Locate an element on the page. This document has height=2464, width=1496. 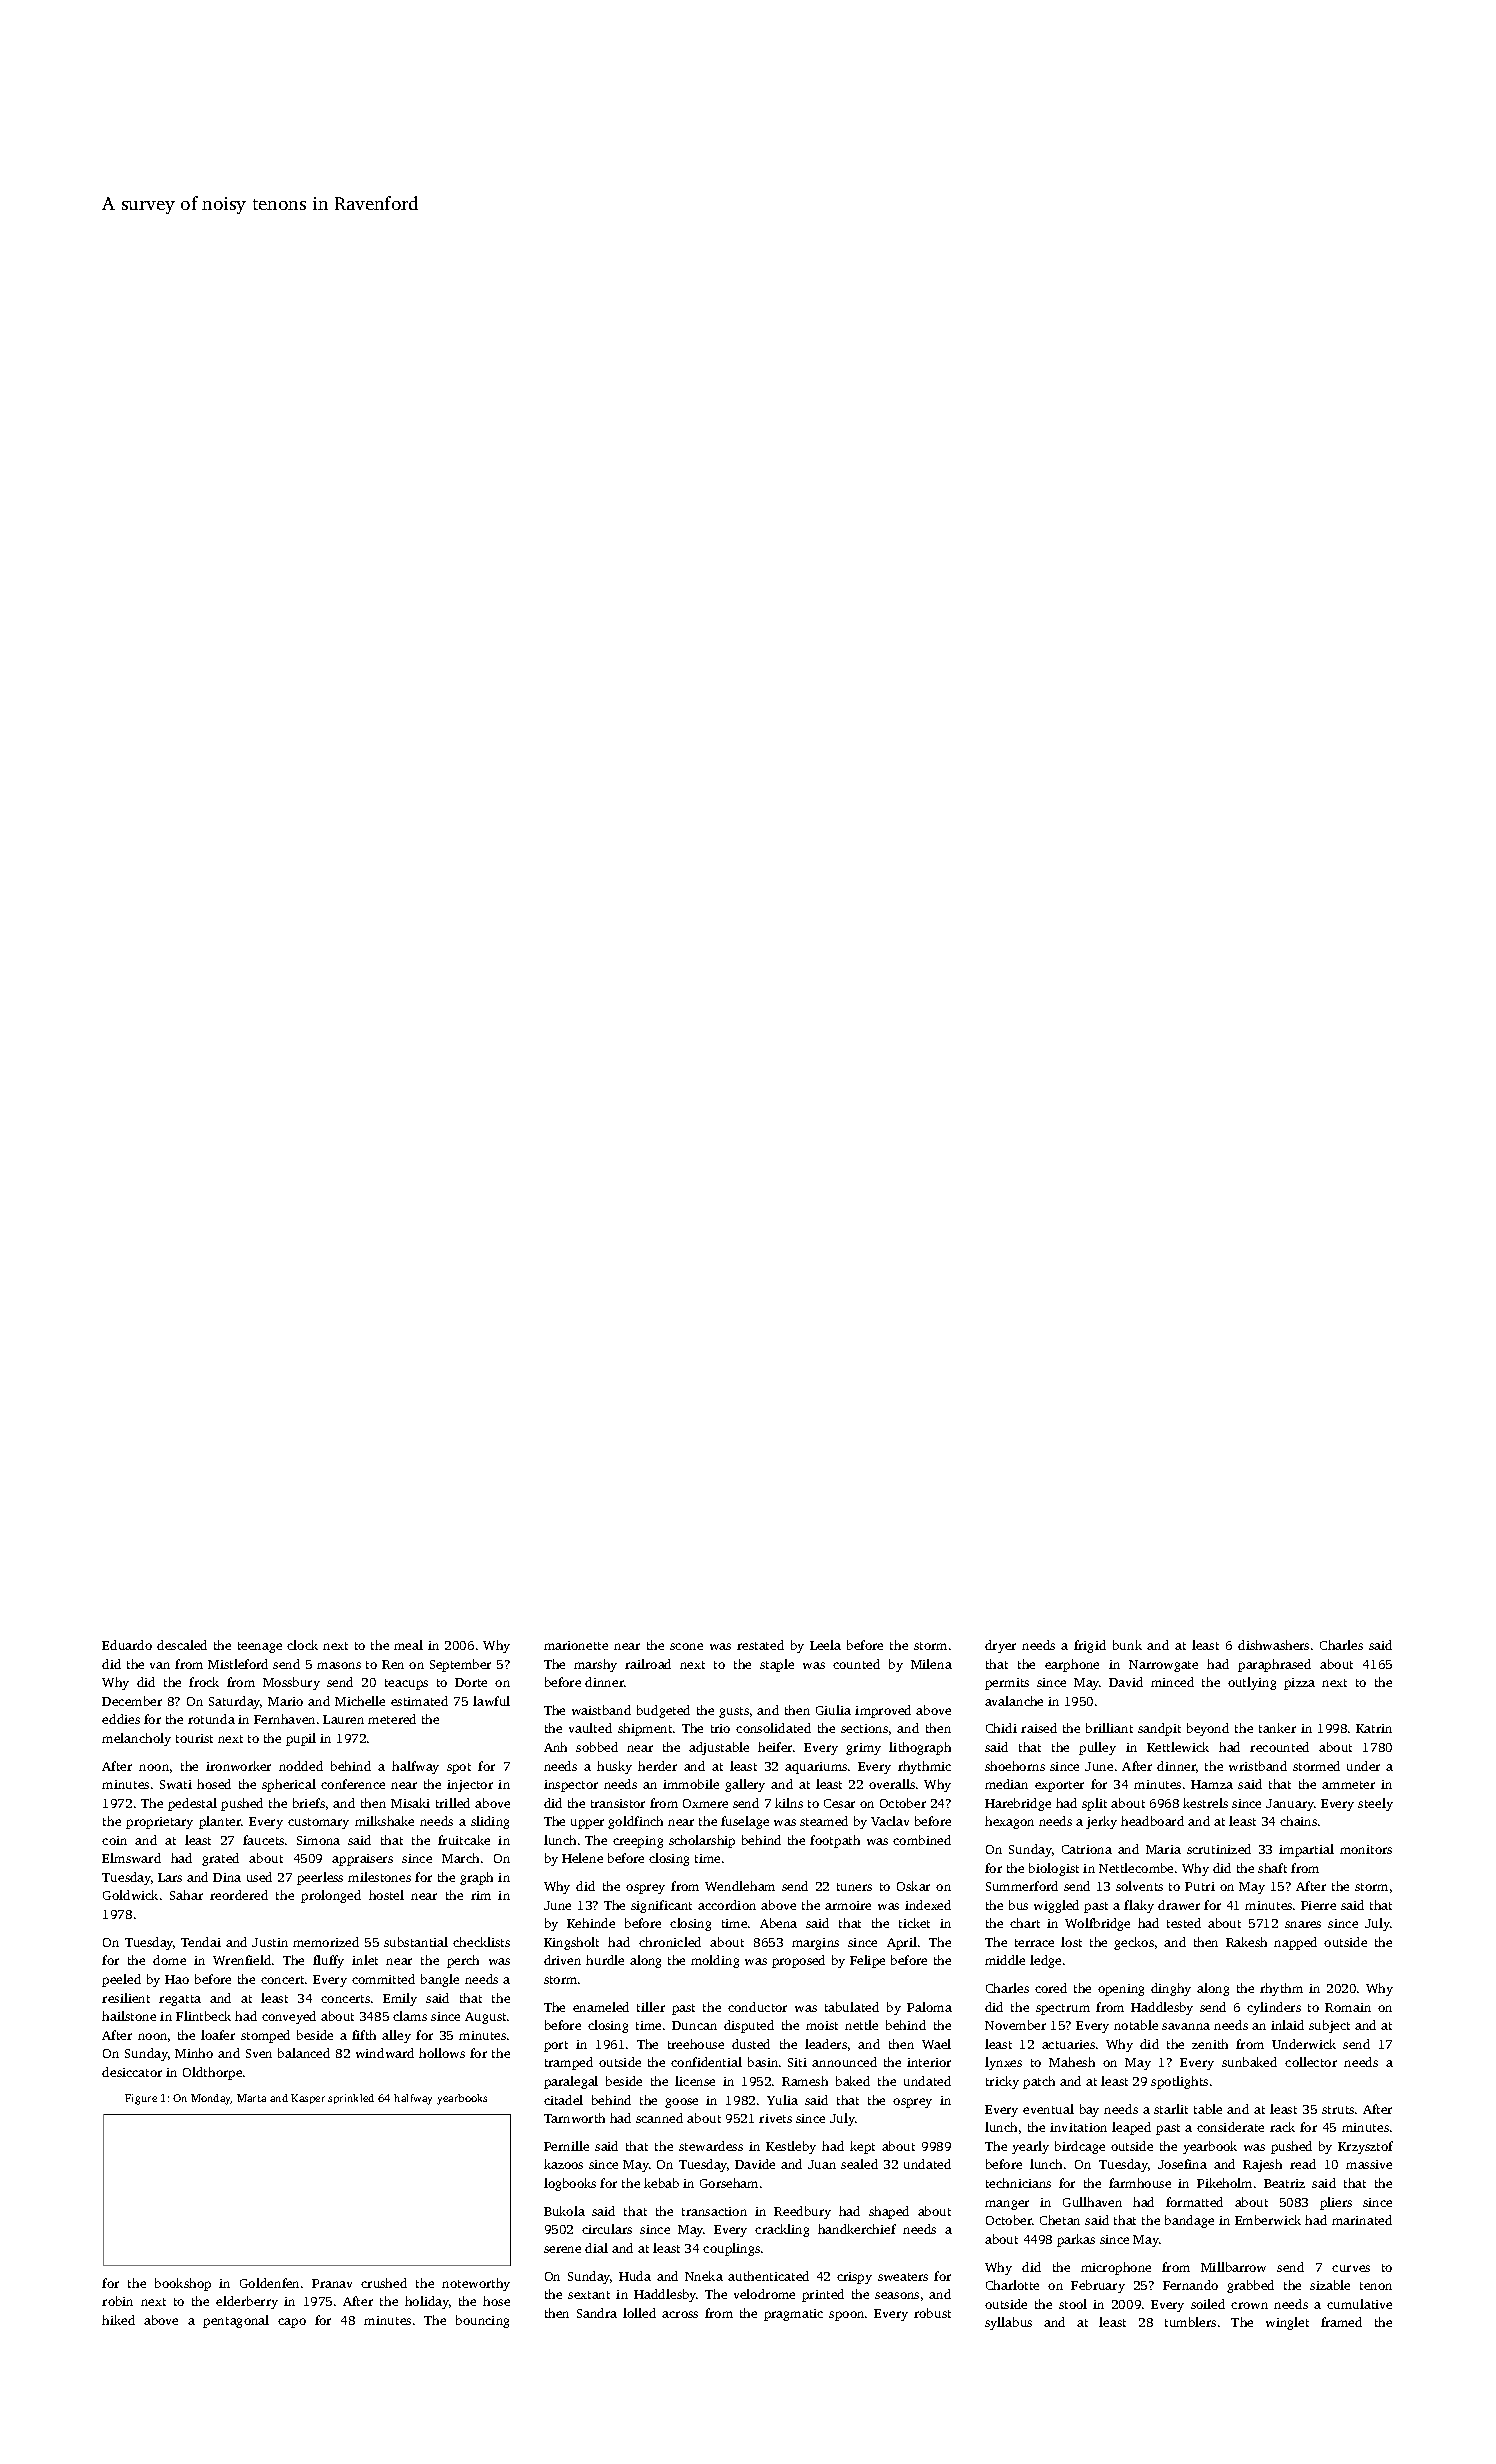
capo is located at coordinates (292, 2323).
